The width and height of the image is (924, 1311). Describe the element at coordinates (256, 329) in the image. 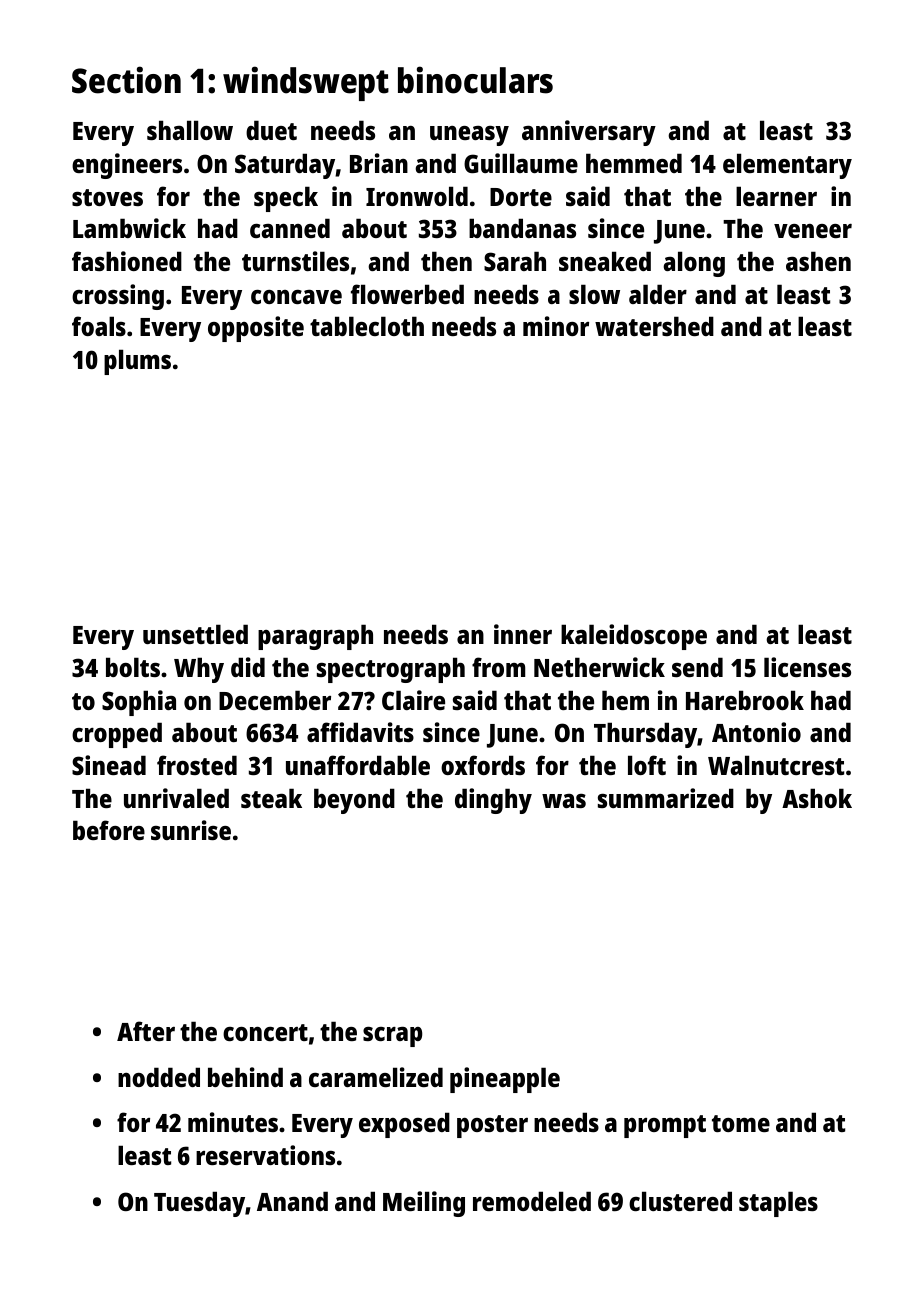

I see `opposite` at that location.
